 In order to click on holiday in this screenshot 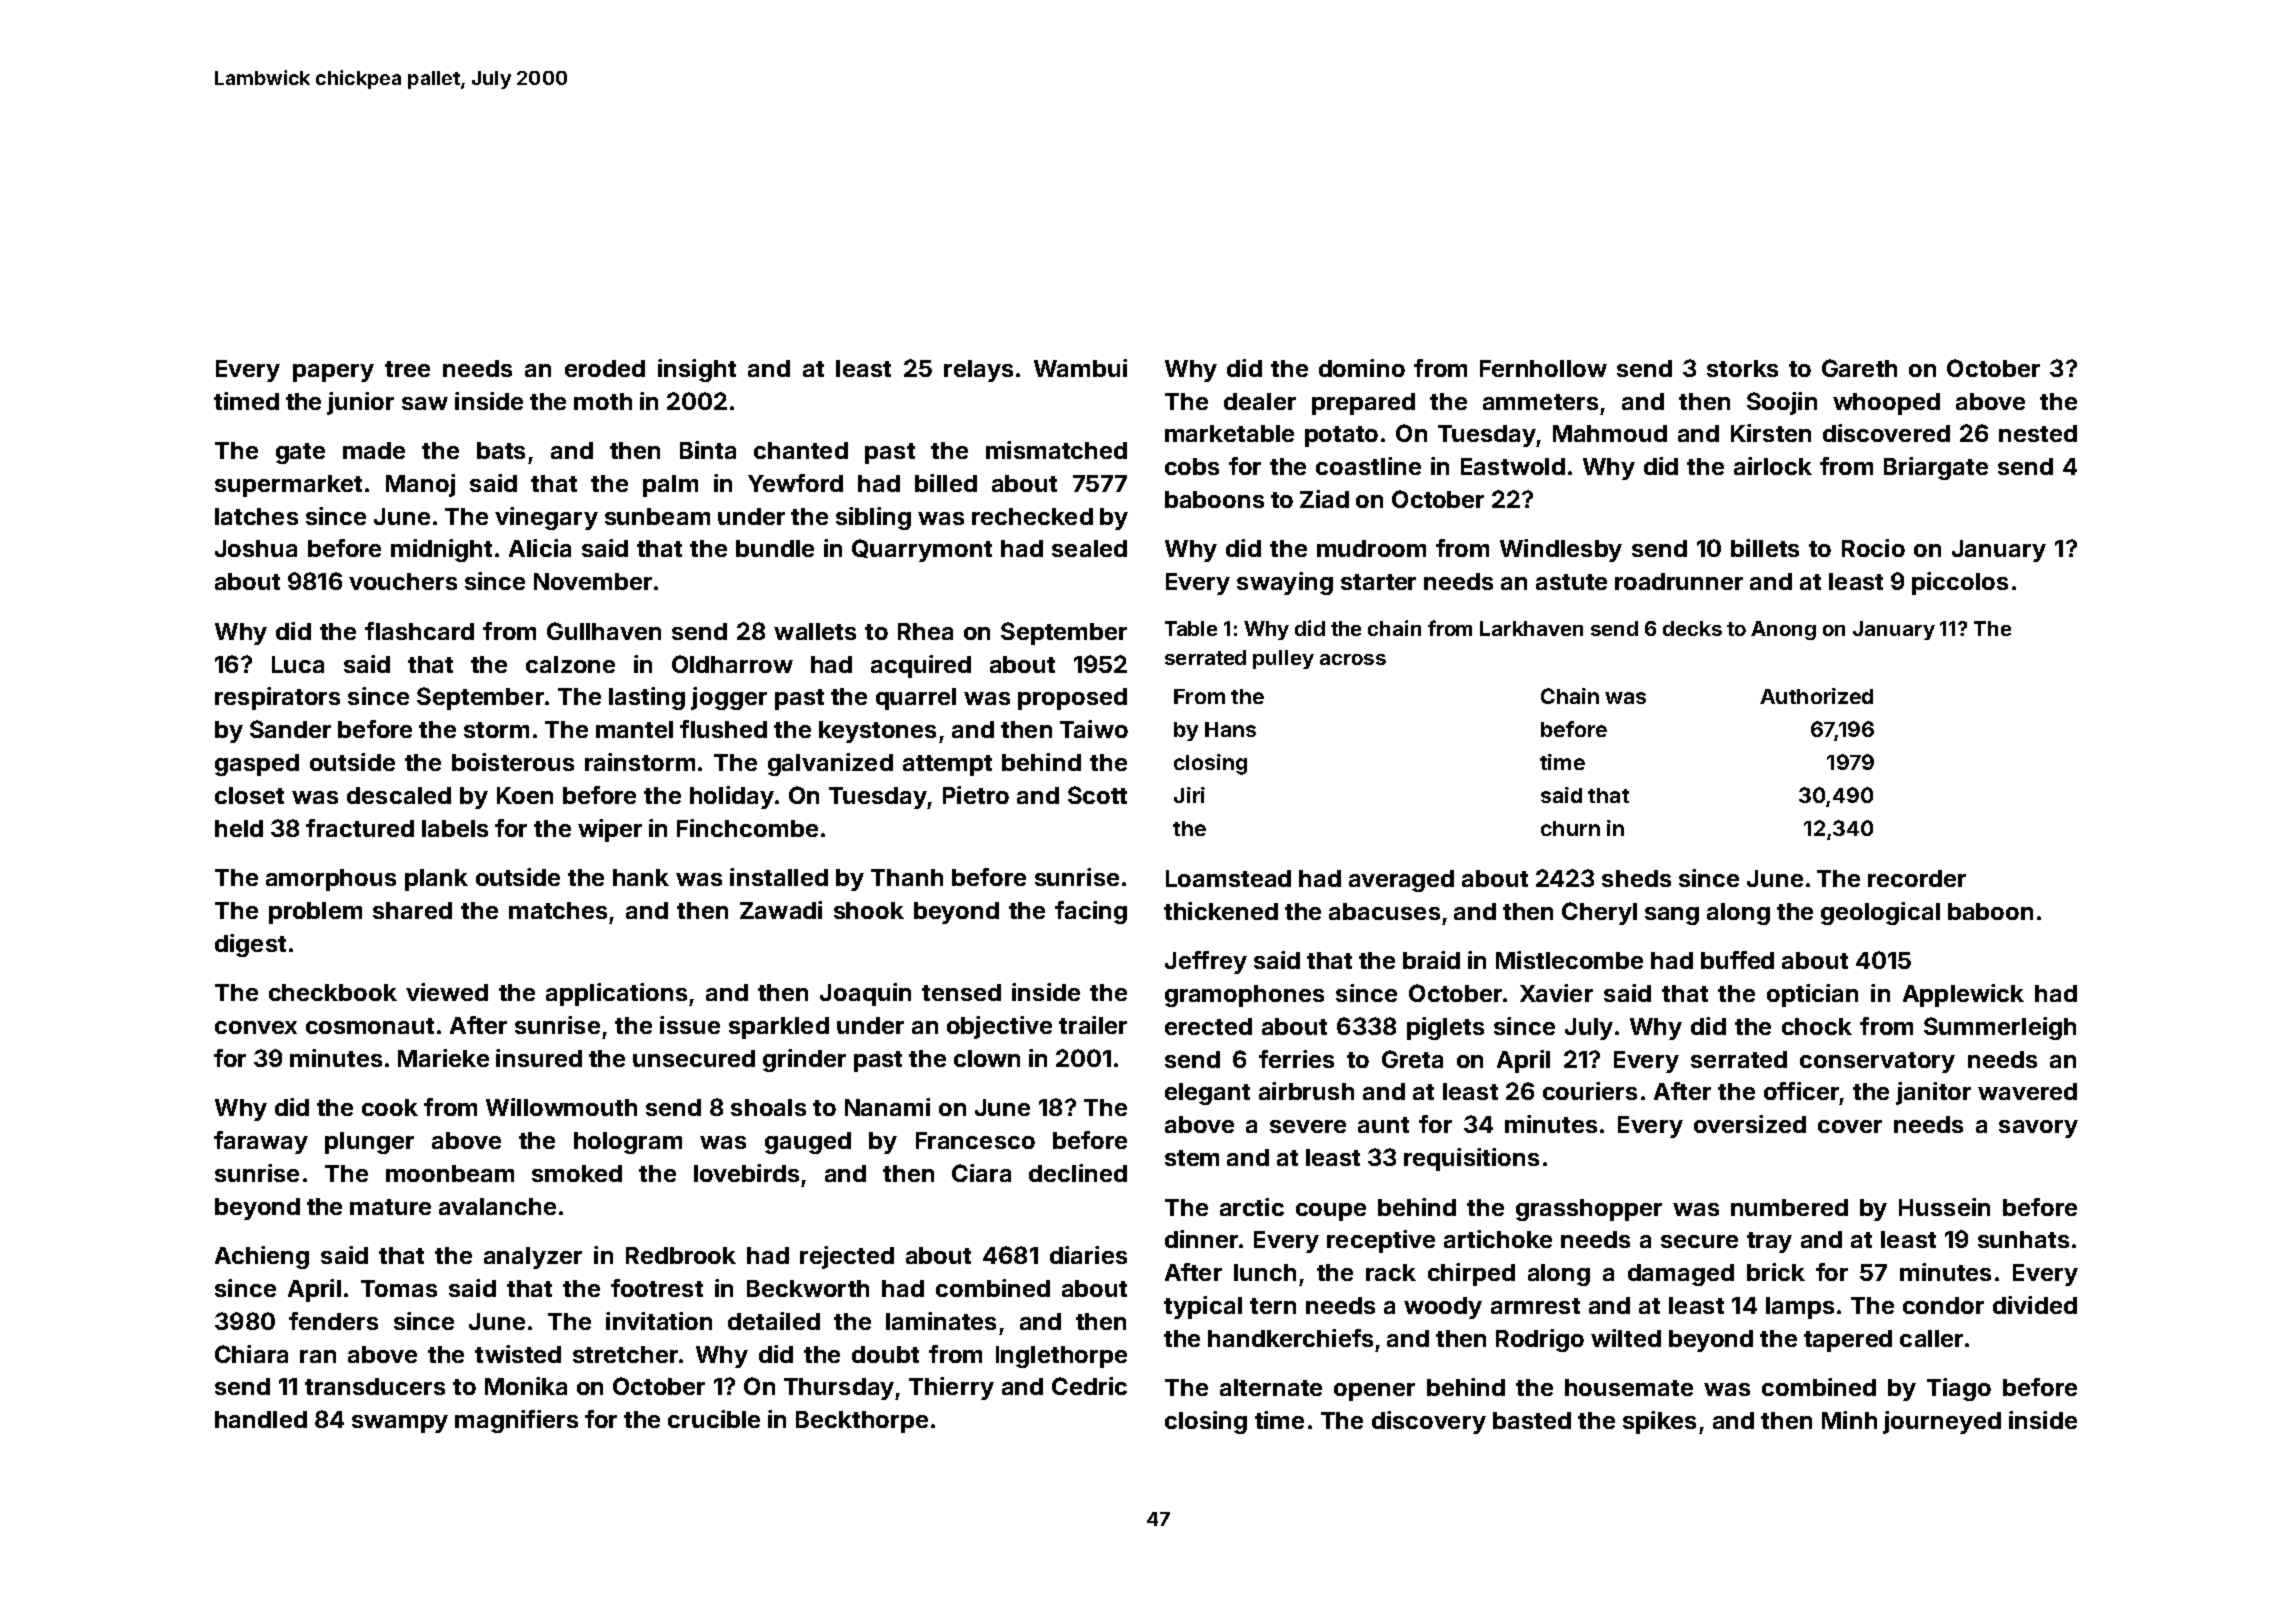, I will do `click(732, 797)`.
